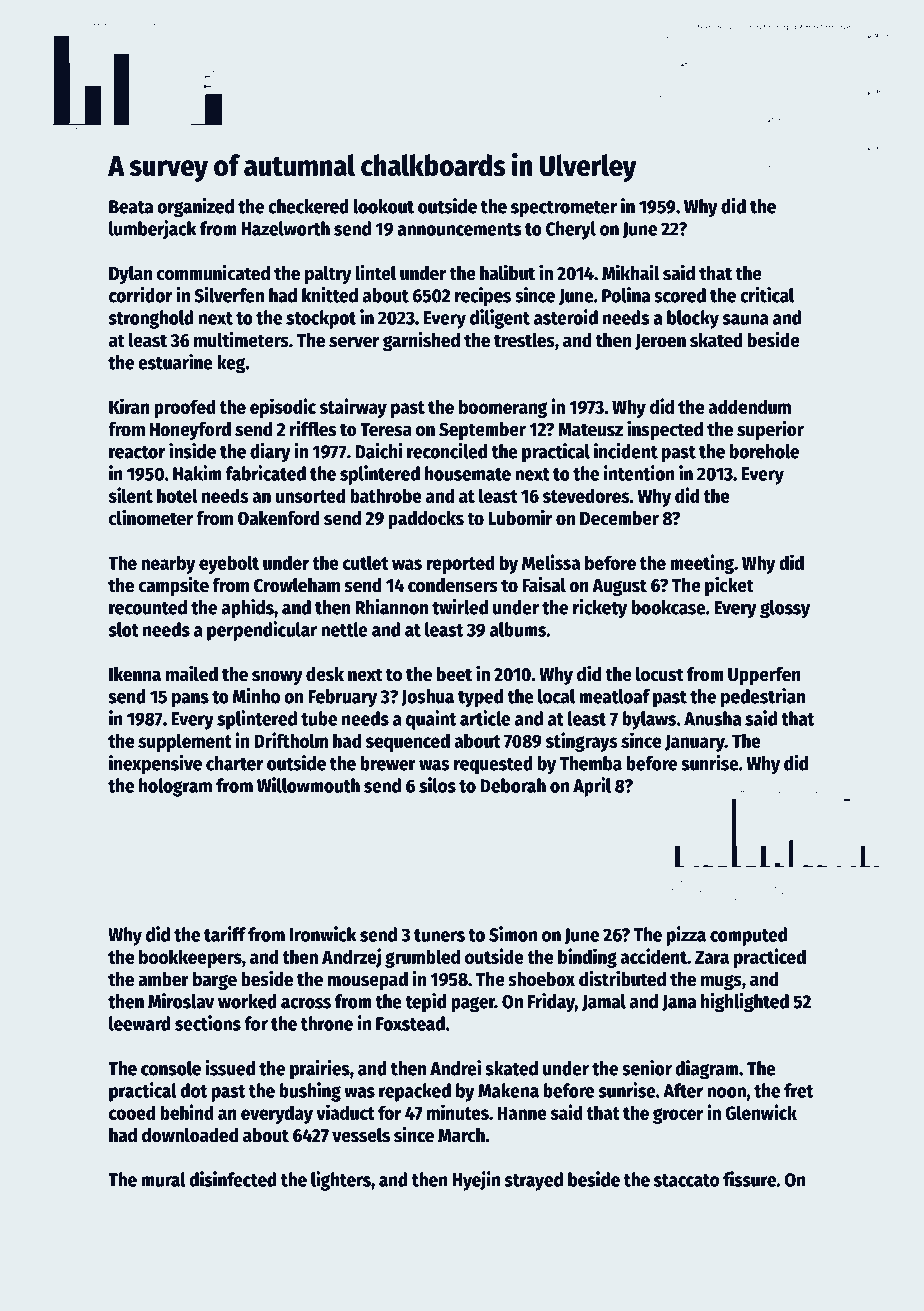 The height and width of the screenshot is (1311, 924). What do you see at coordinates (564, 209) in the screenshot?
I see `spectrometer` at bounding box center [564, 209].
